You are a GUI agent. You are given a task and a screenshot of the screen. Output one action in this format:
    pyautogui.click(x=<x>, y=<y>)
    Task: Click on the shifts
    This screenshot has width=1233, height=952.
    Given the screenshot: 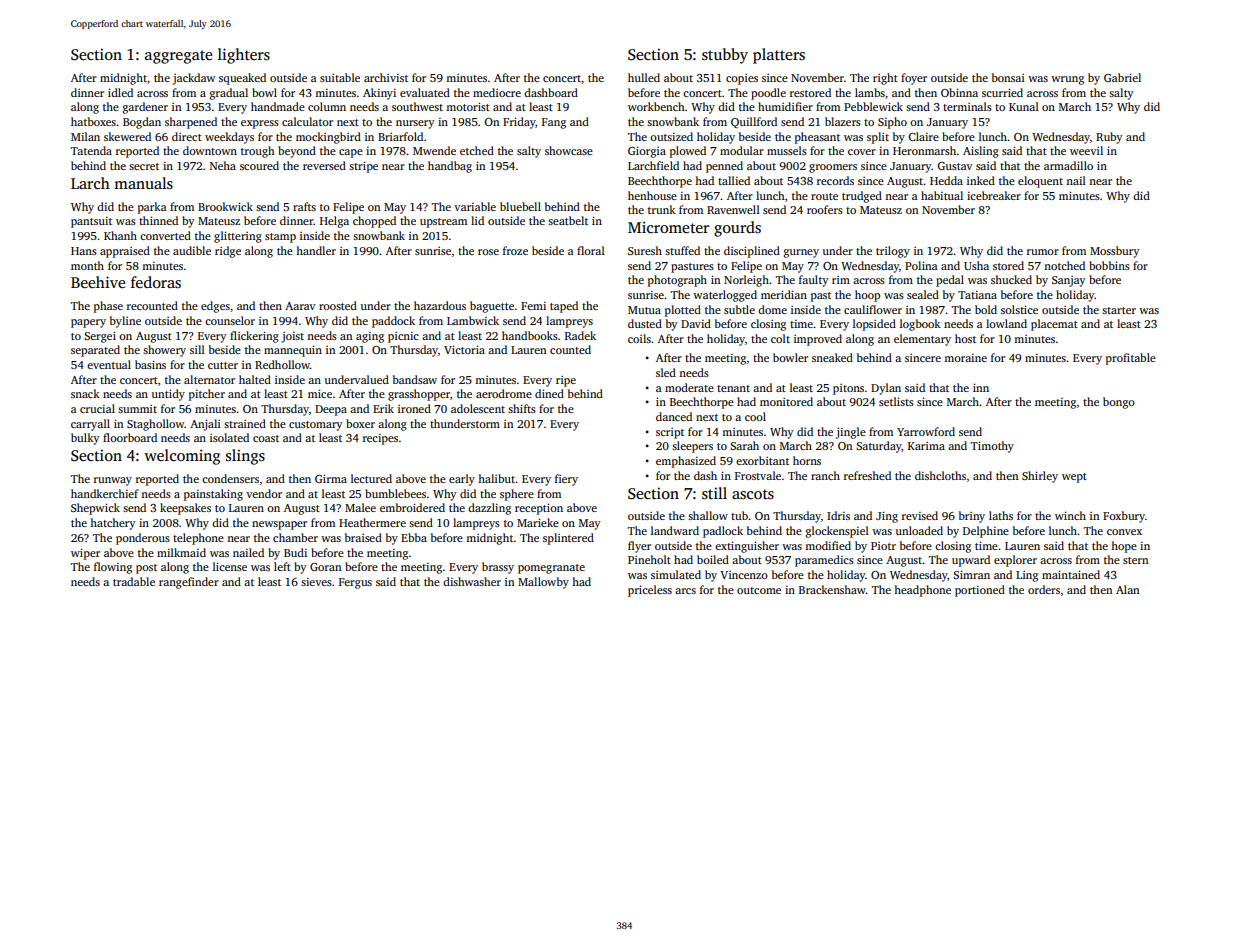 What is the action you would take?
    pyautogui.click(x=522, y=408)
